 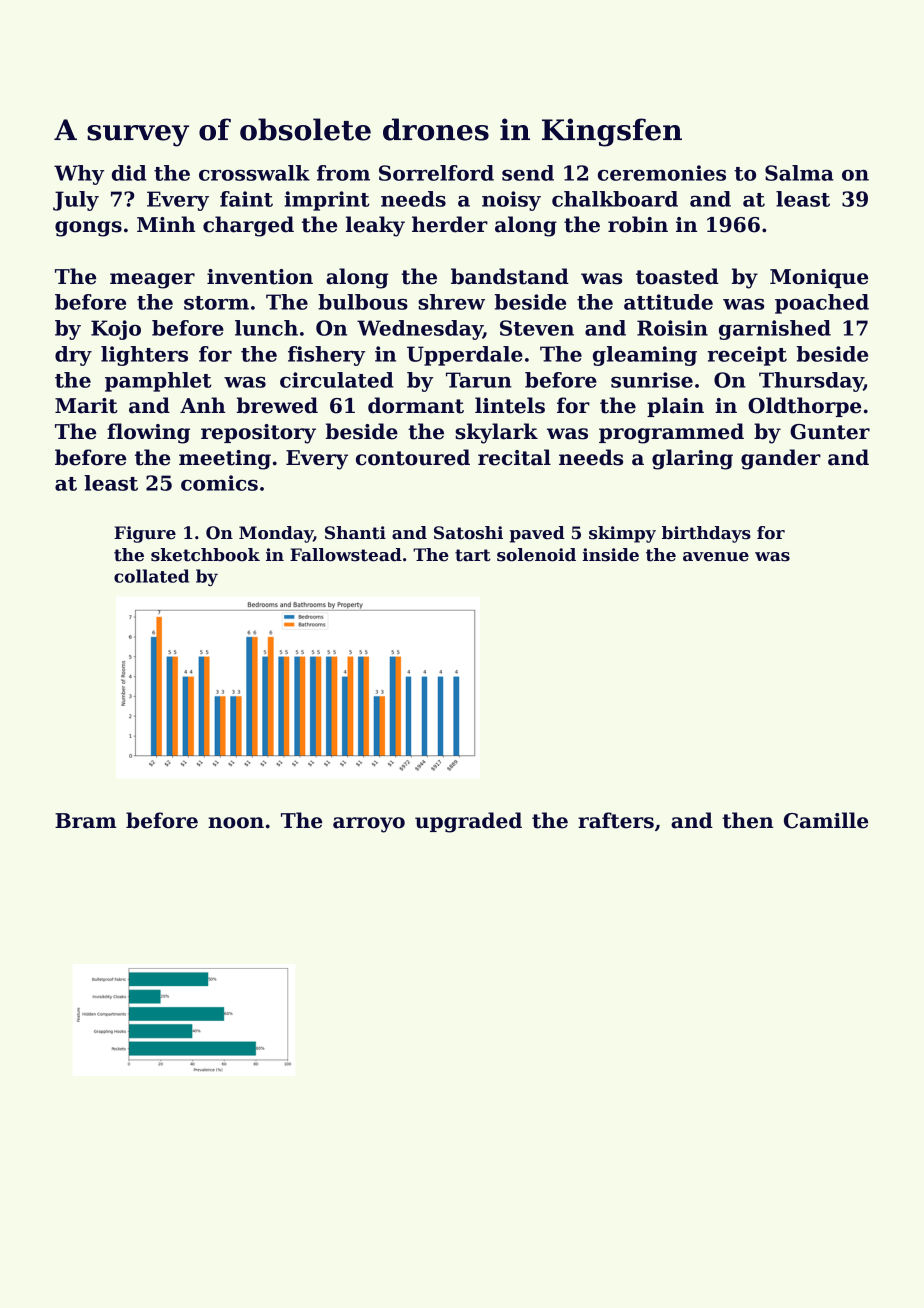 I want to click on arroyo, so click(x=369, y=825).
